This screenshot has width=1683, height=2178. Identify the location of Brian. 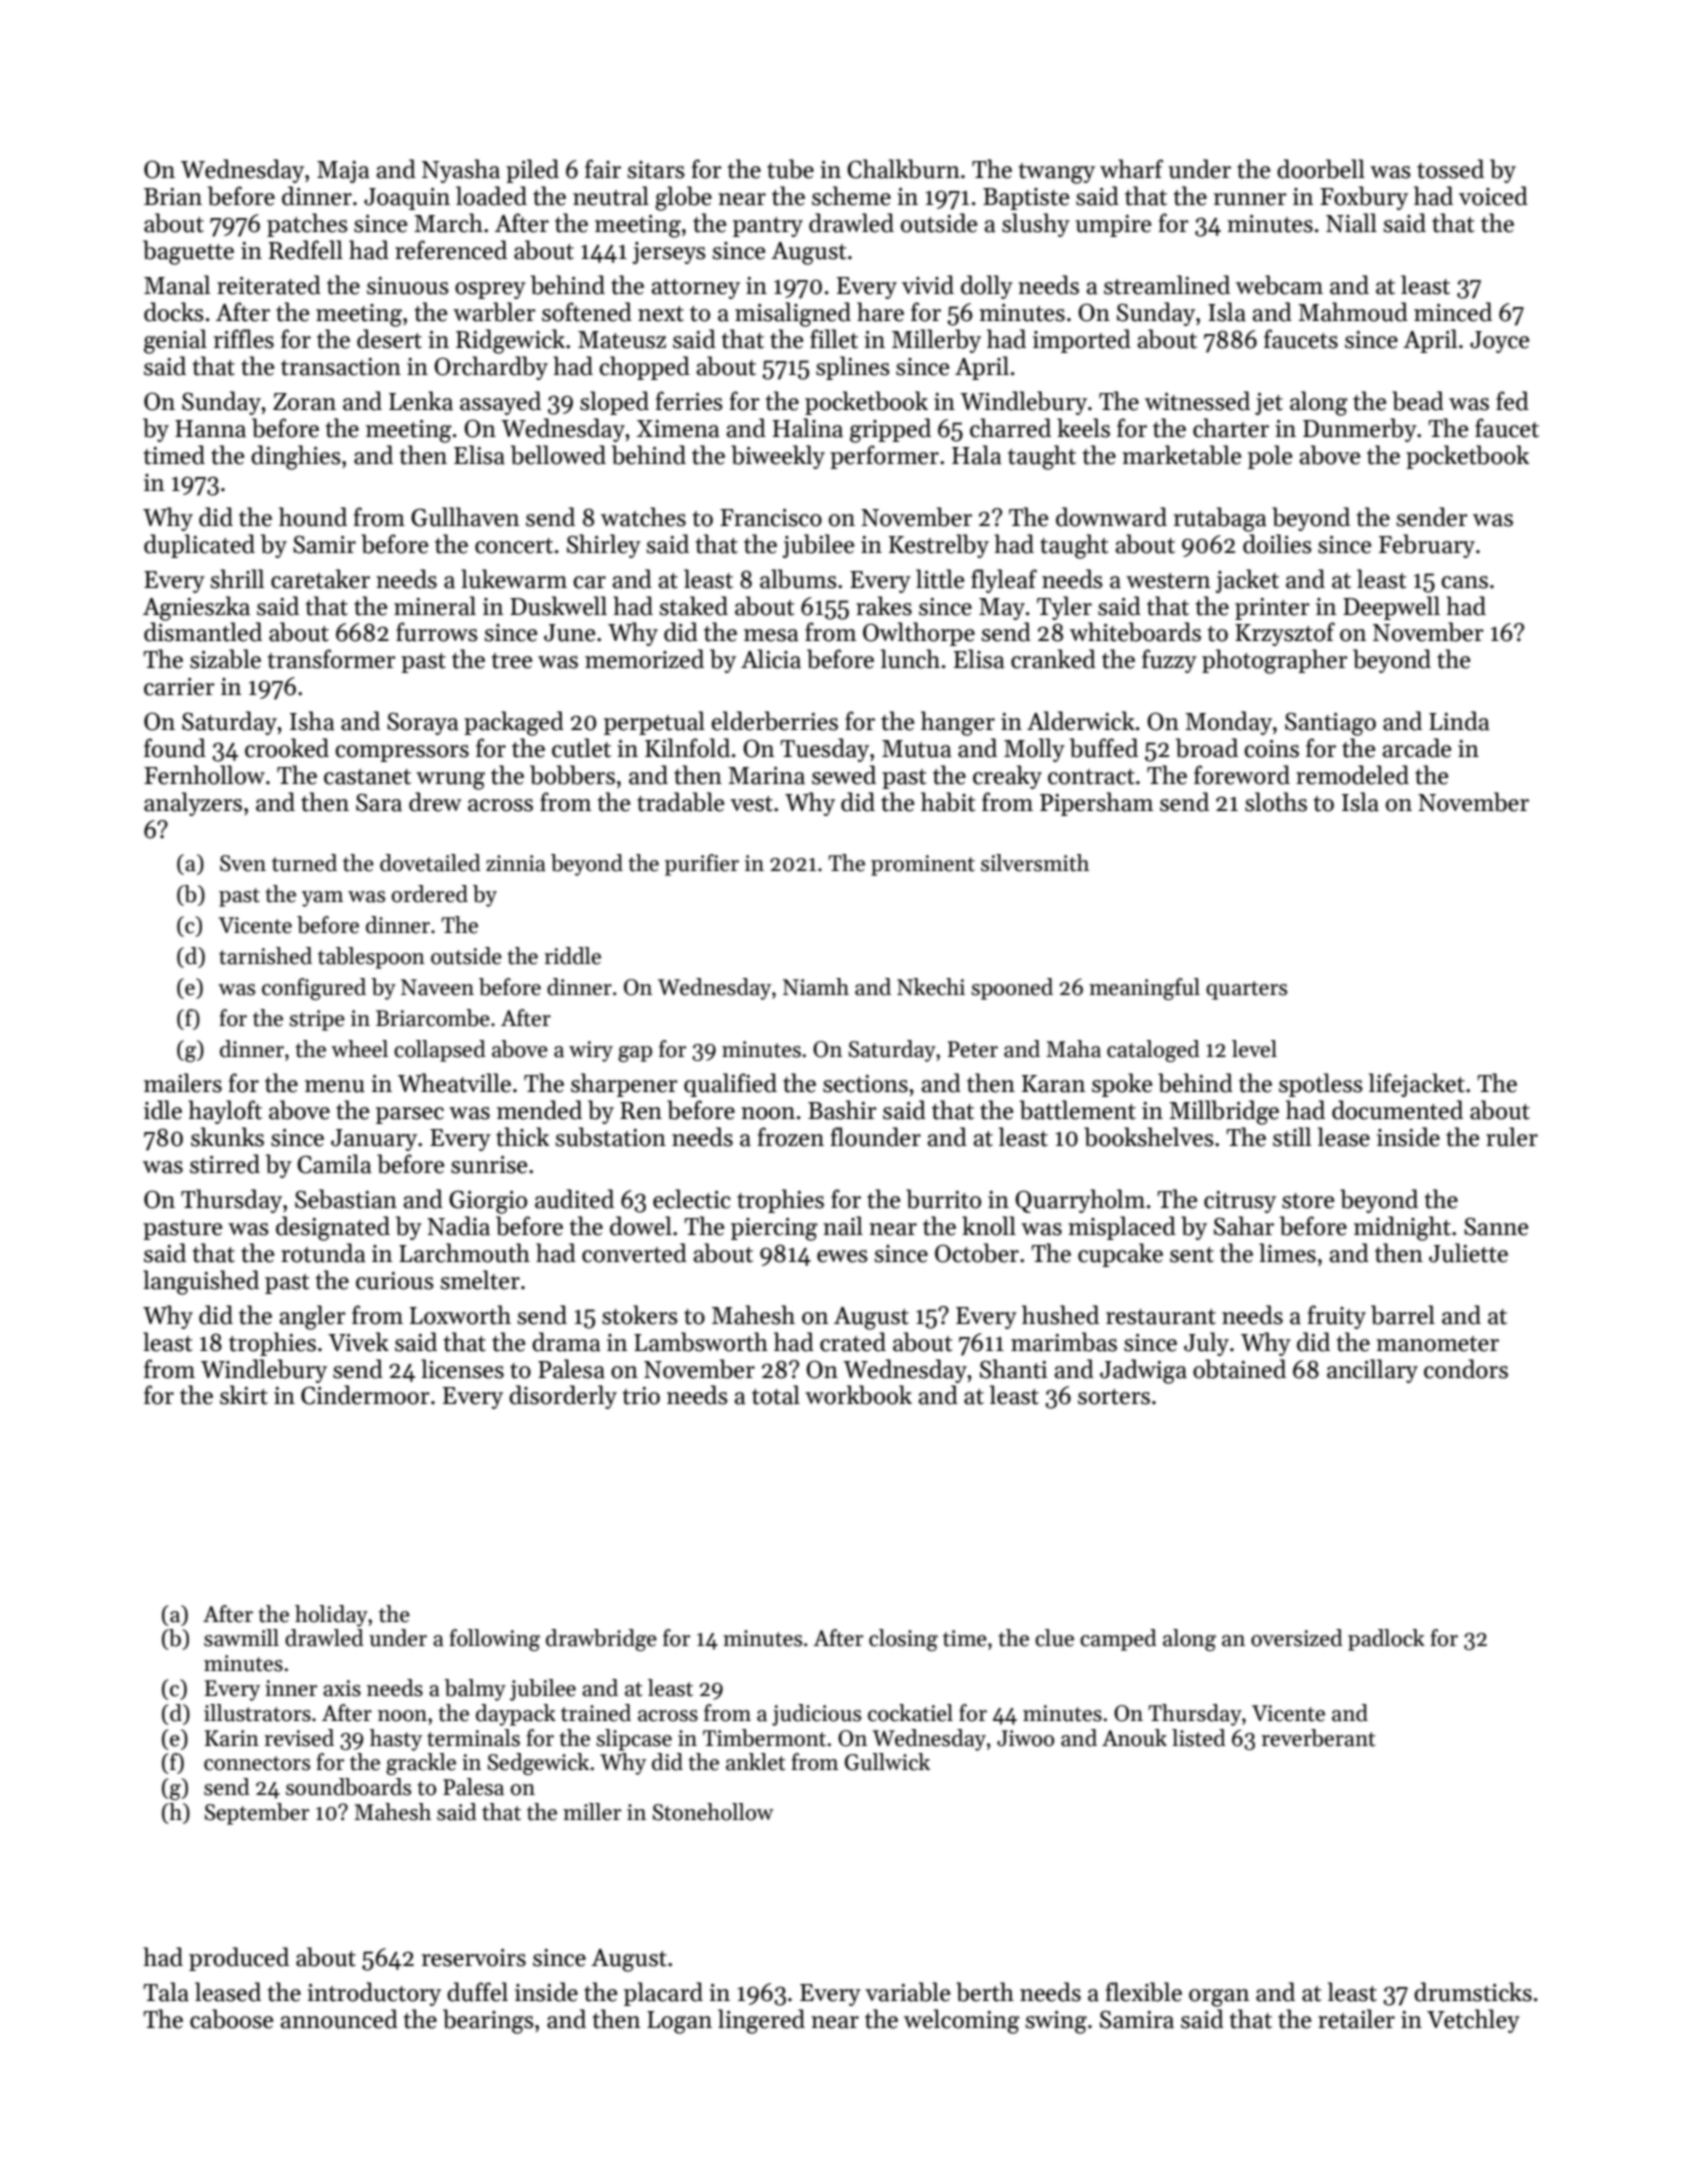
(173, 197).
